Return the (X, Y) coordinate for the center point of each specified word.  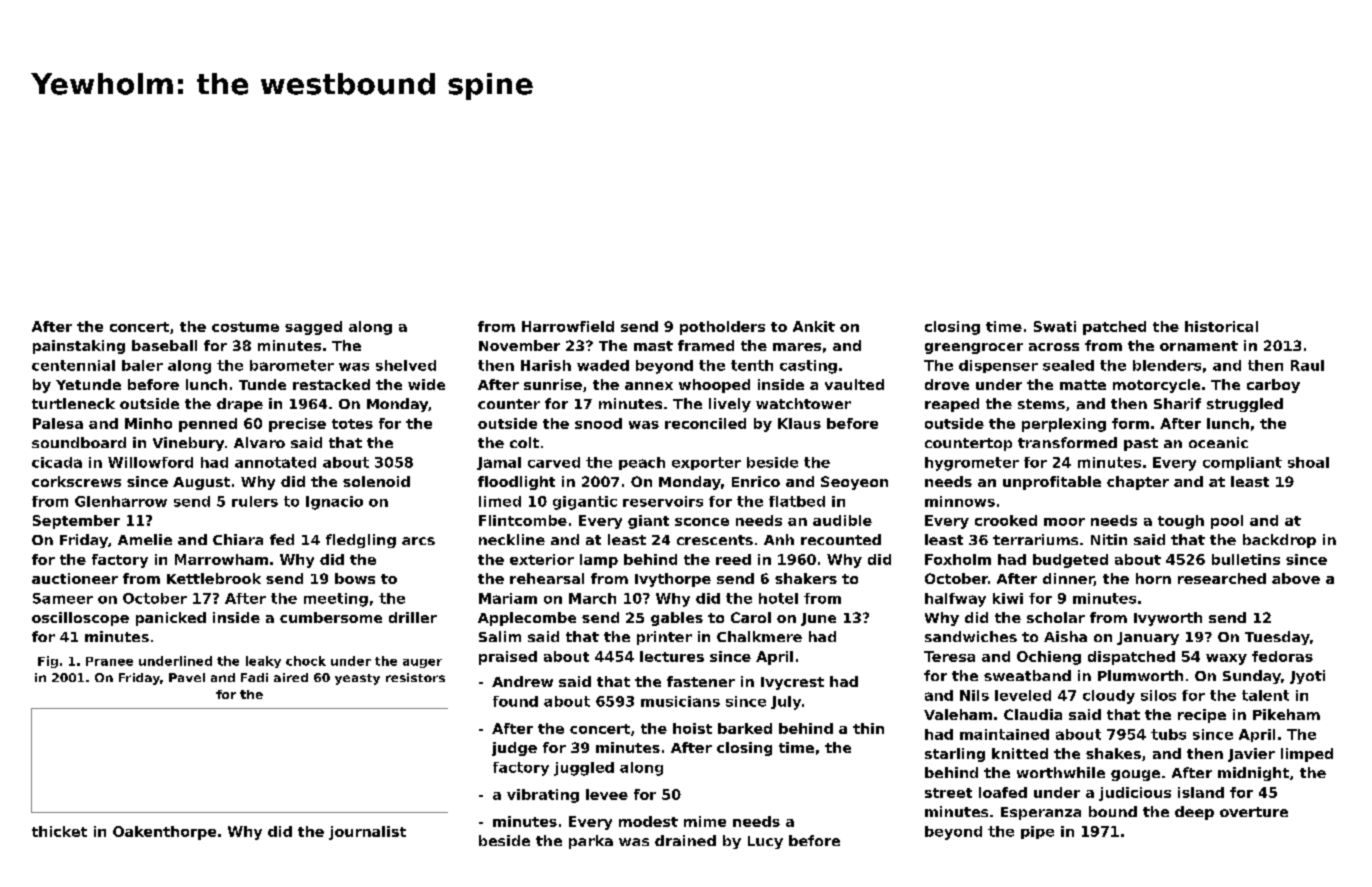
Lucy (765, 842)
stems (1041, 404)
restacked (331, 384)
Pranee (109, 661)
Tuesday (1277, 638)
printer (664, 638)
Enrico (756, 481)
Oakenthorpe (164, 833)
